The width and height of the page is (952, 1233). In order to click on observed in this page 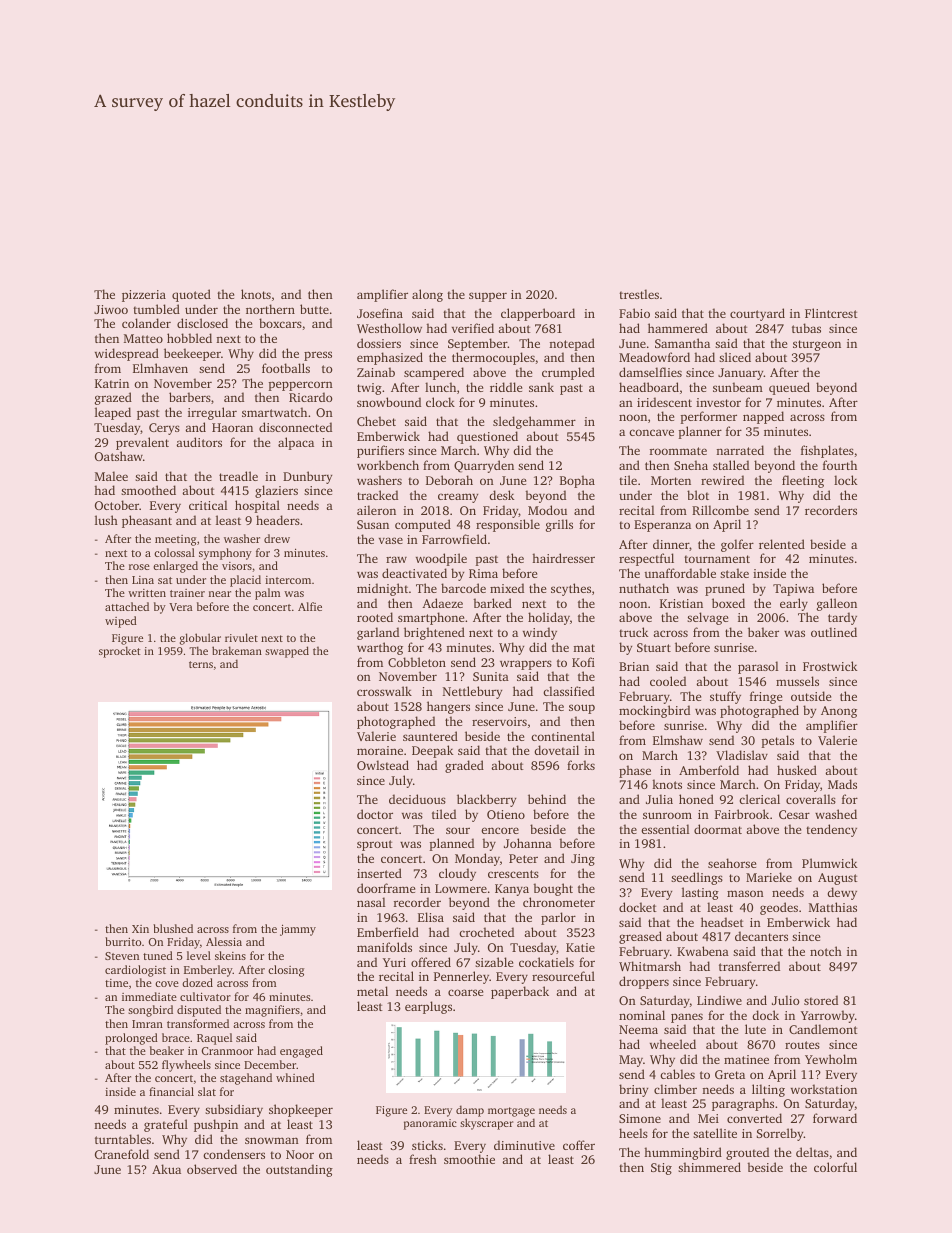, I will do `click(212, 1169)`.
